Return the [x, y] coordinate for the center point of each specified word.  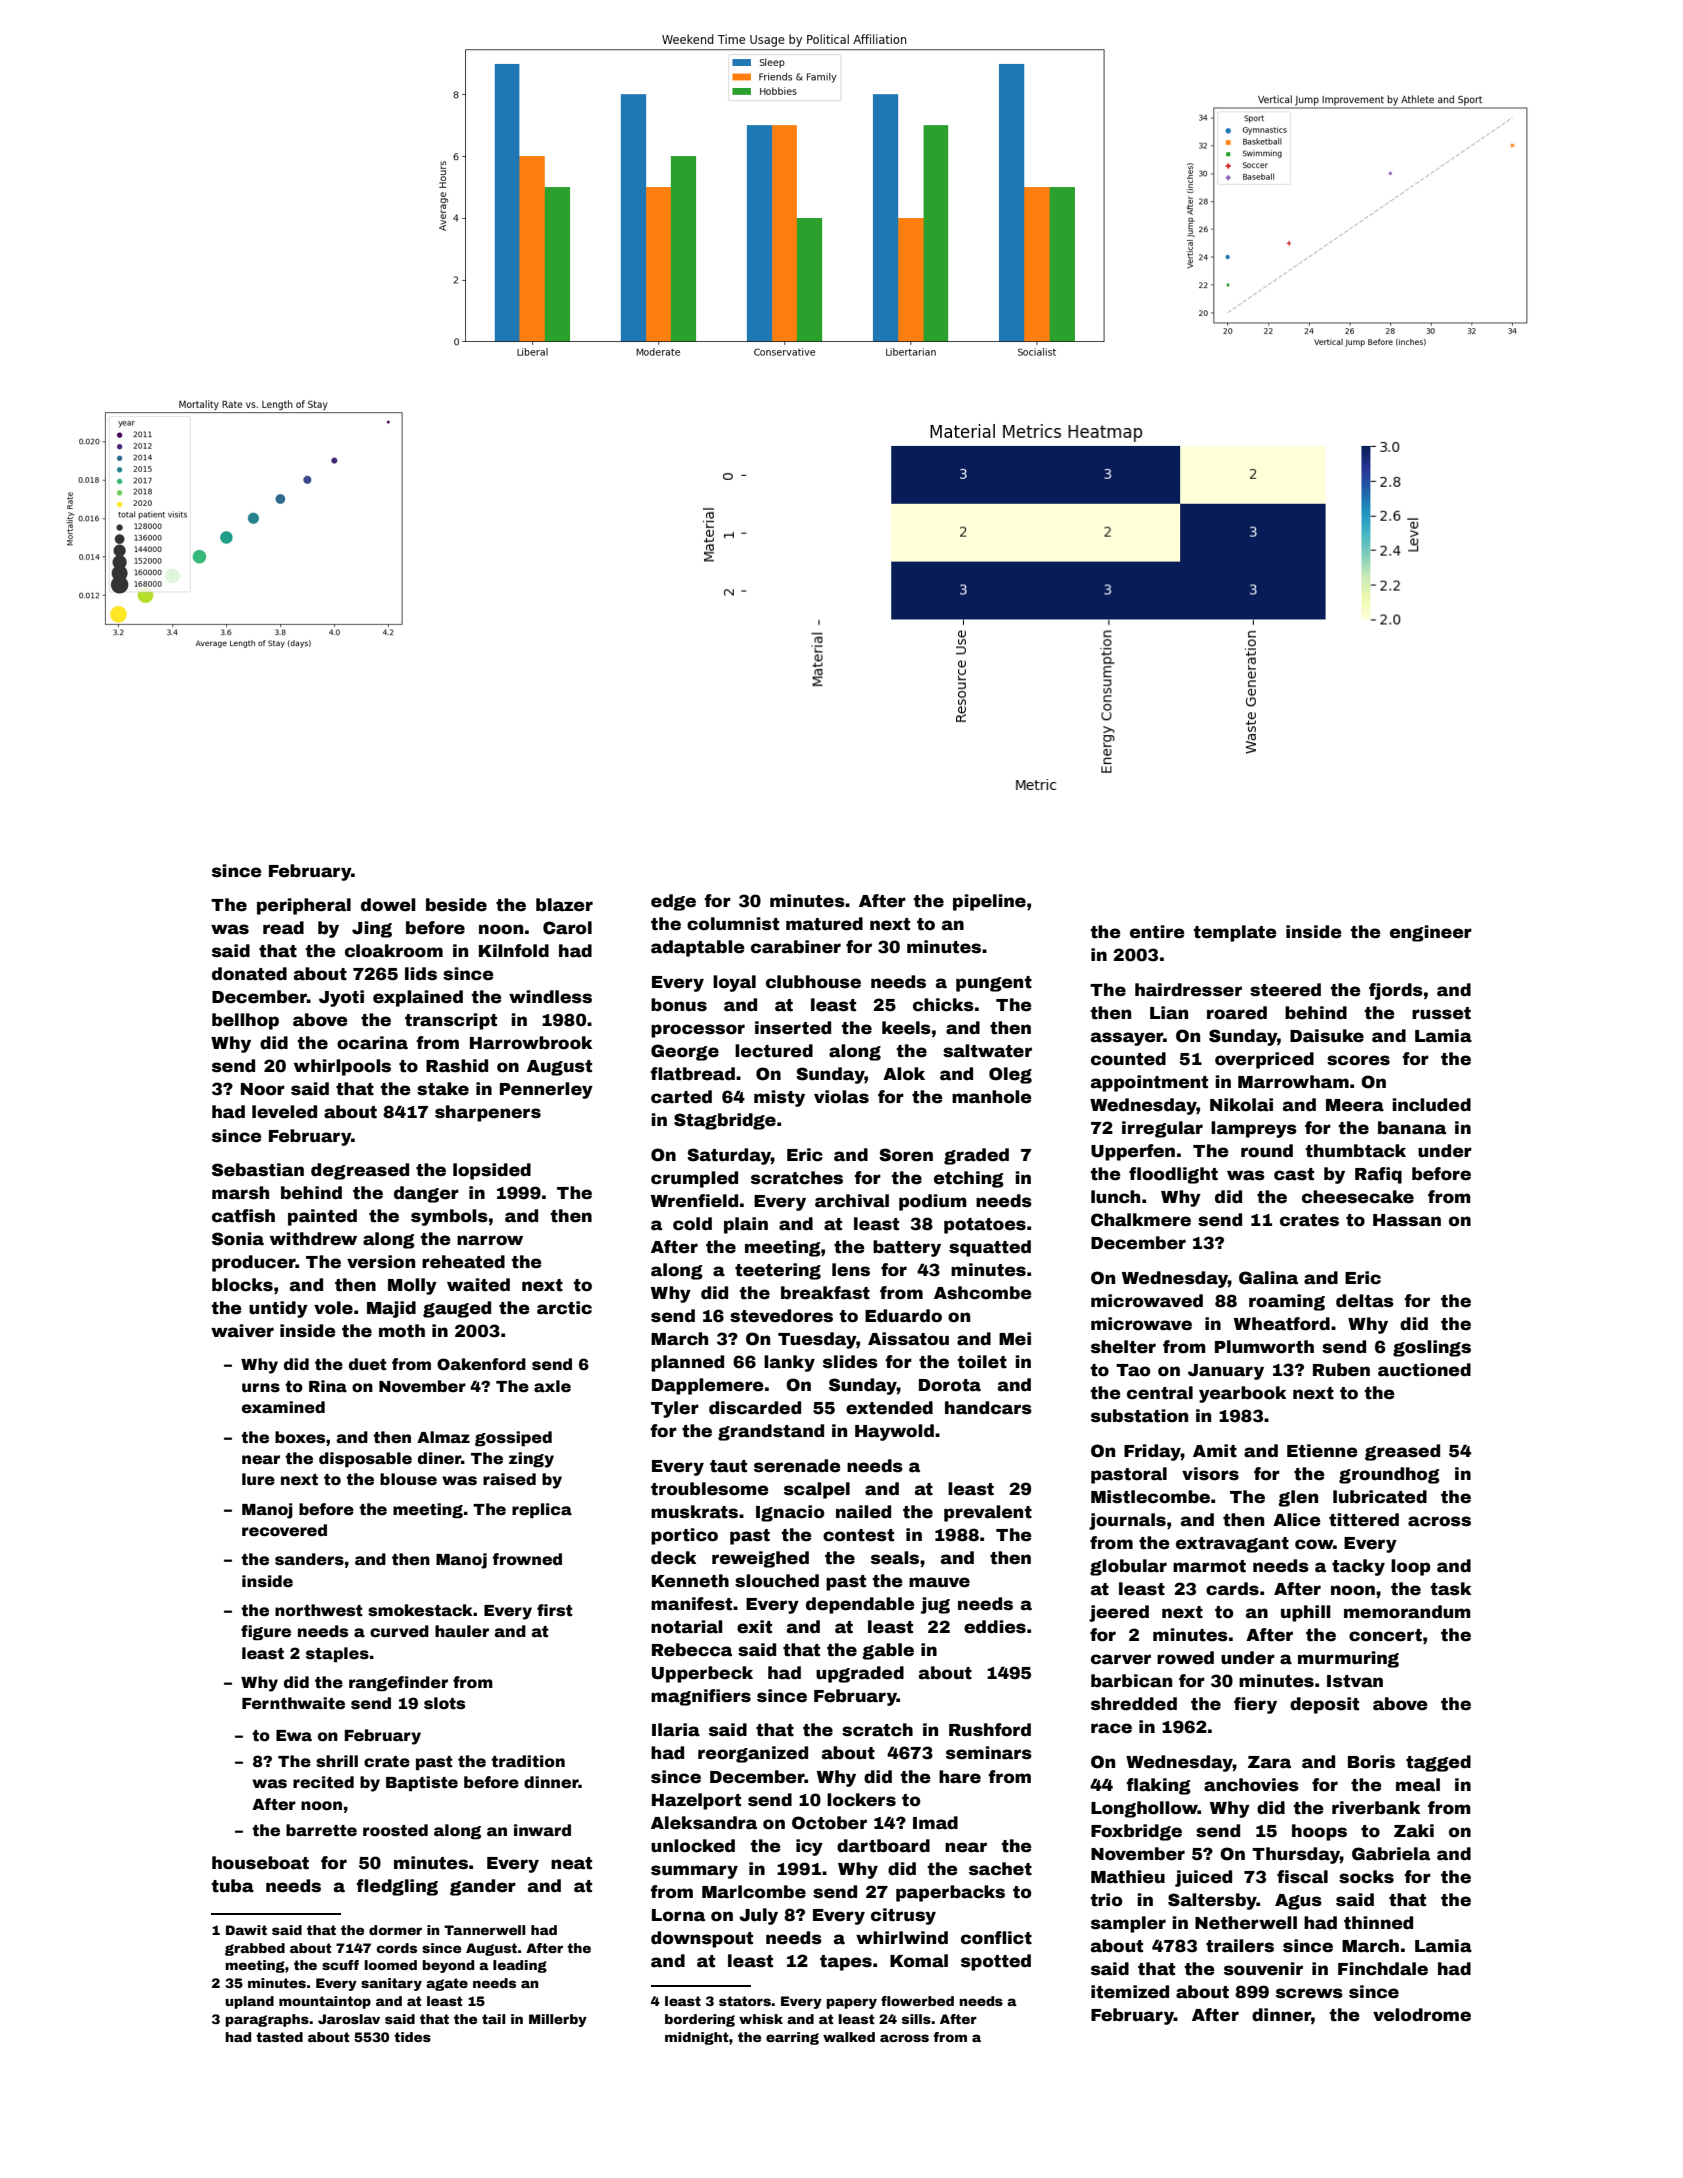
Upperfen [1133, 1152]
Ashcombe [983, 1293]
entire [1157, 932]
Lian [1169, 1013]
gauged [457, 1309]
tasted [279, 2037]
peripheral [304, 906]
